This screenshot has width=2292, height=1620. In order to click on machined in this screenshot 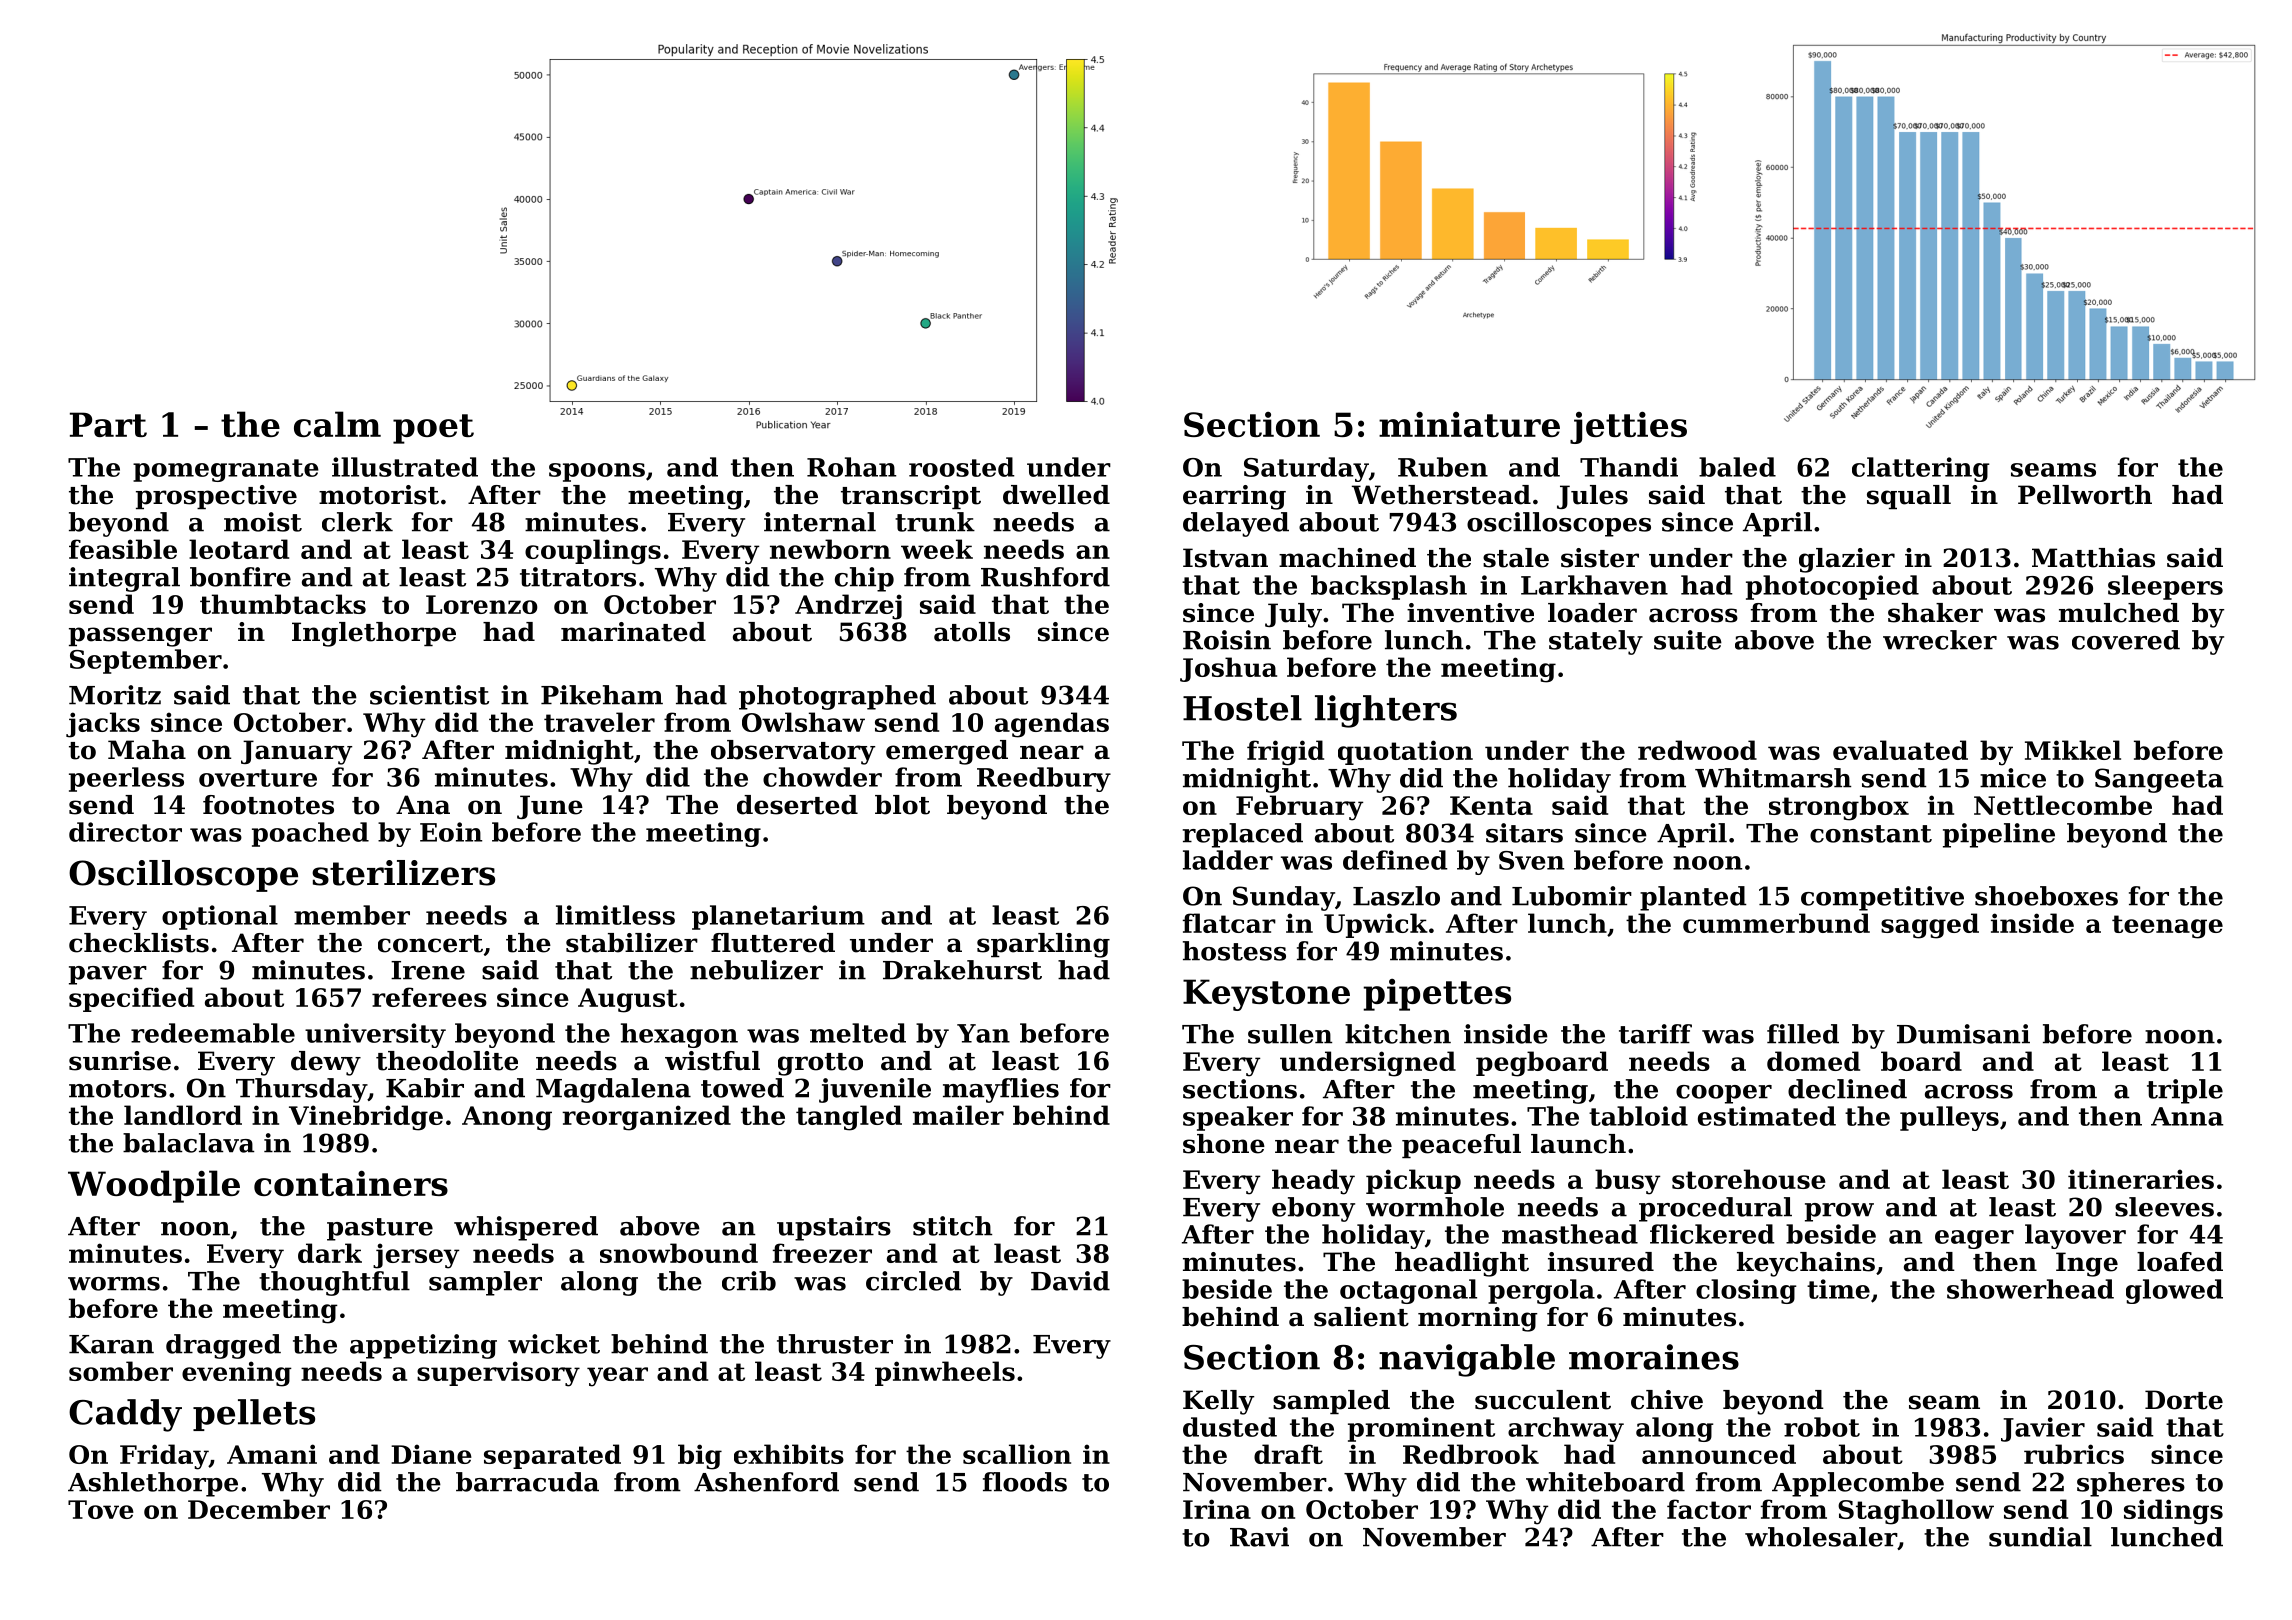, I will do `click(1347, 558)`.
